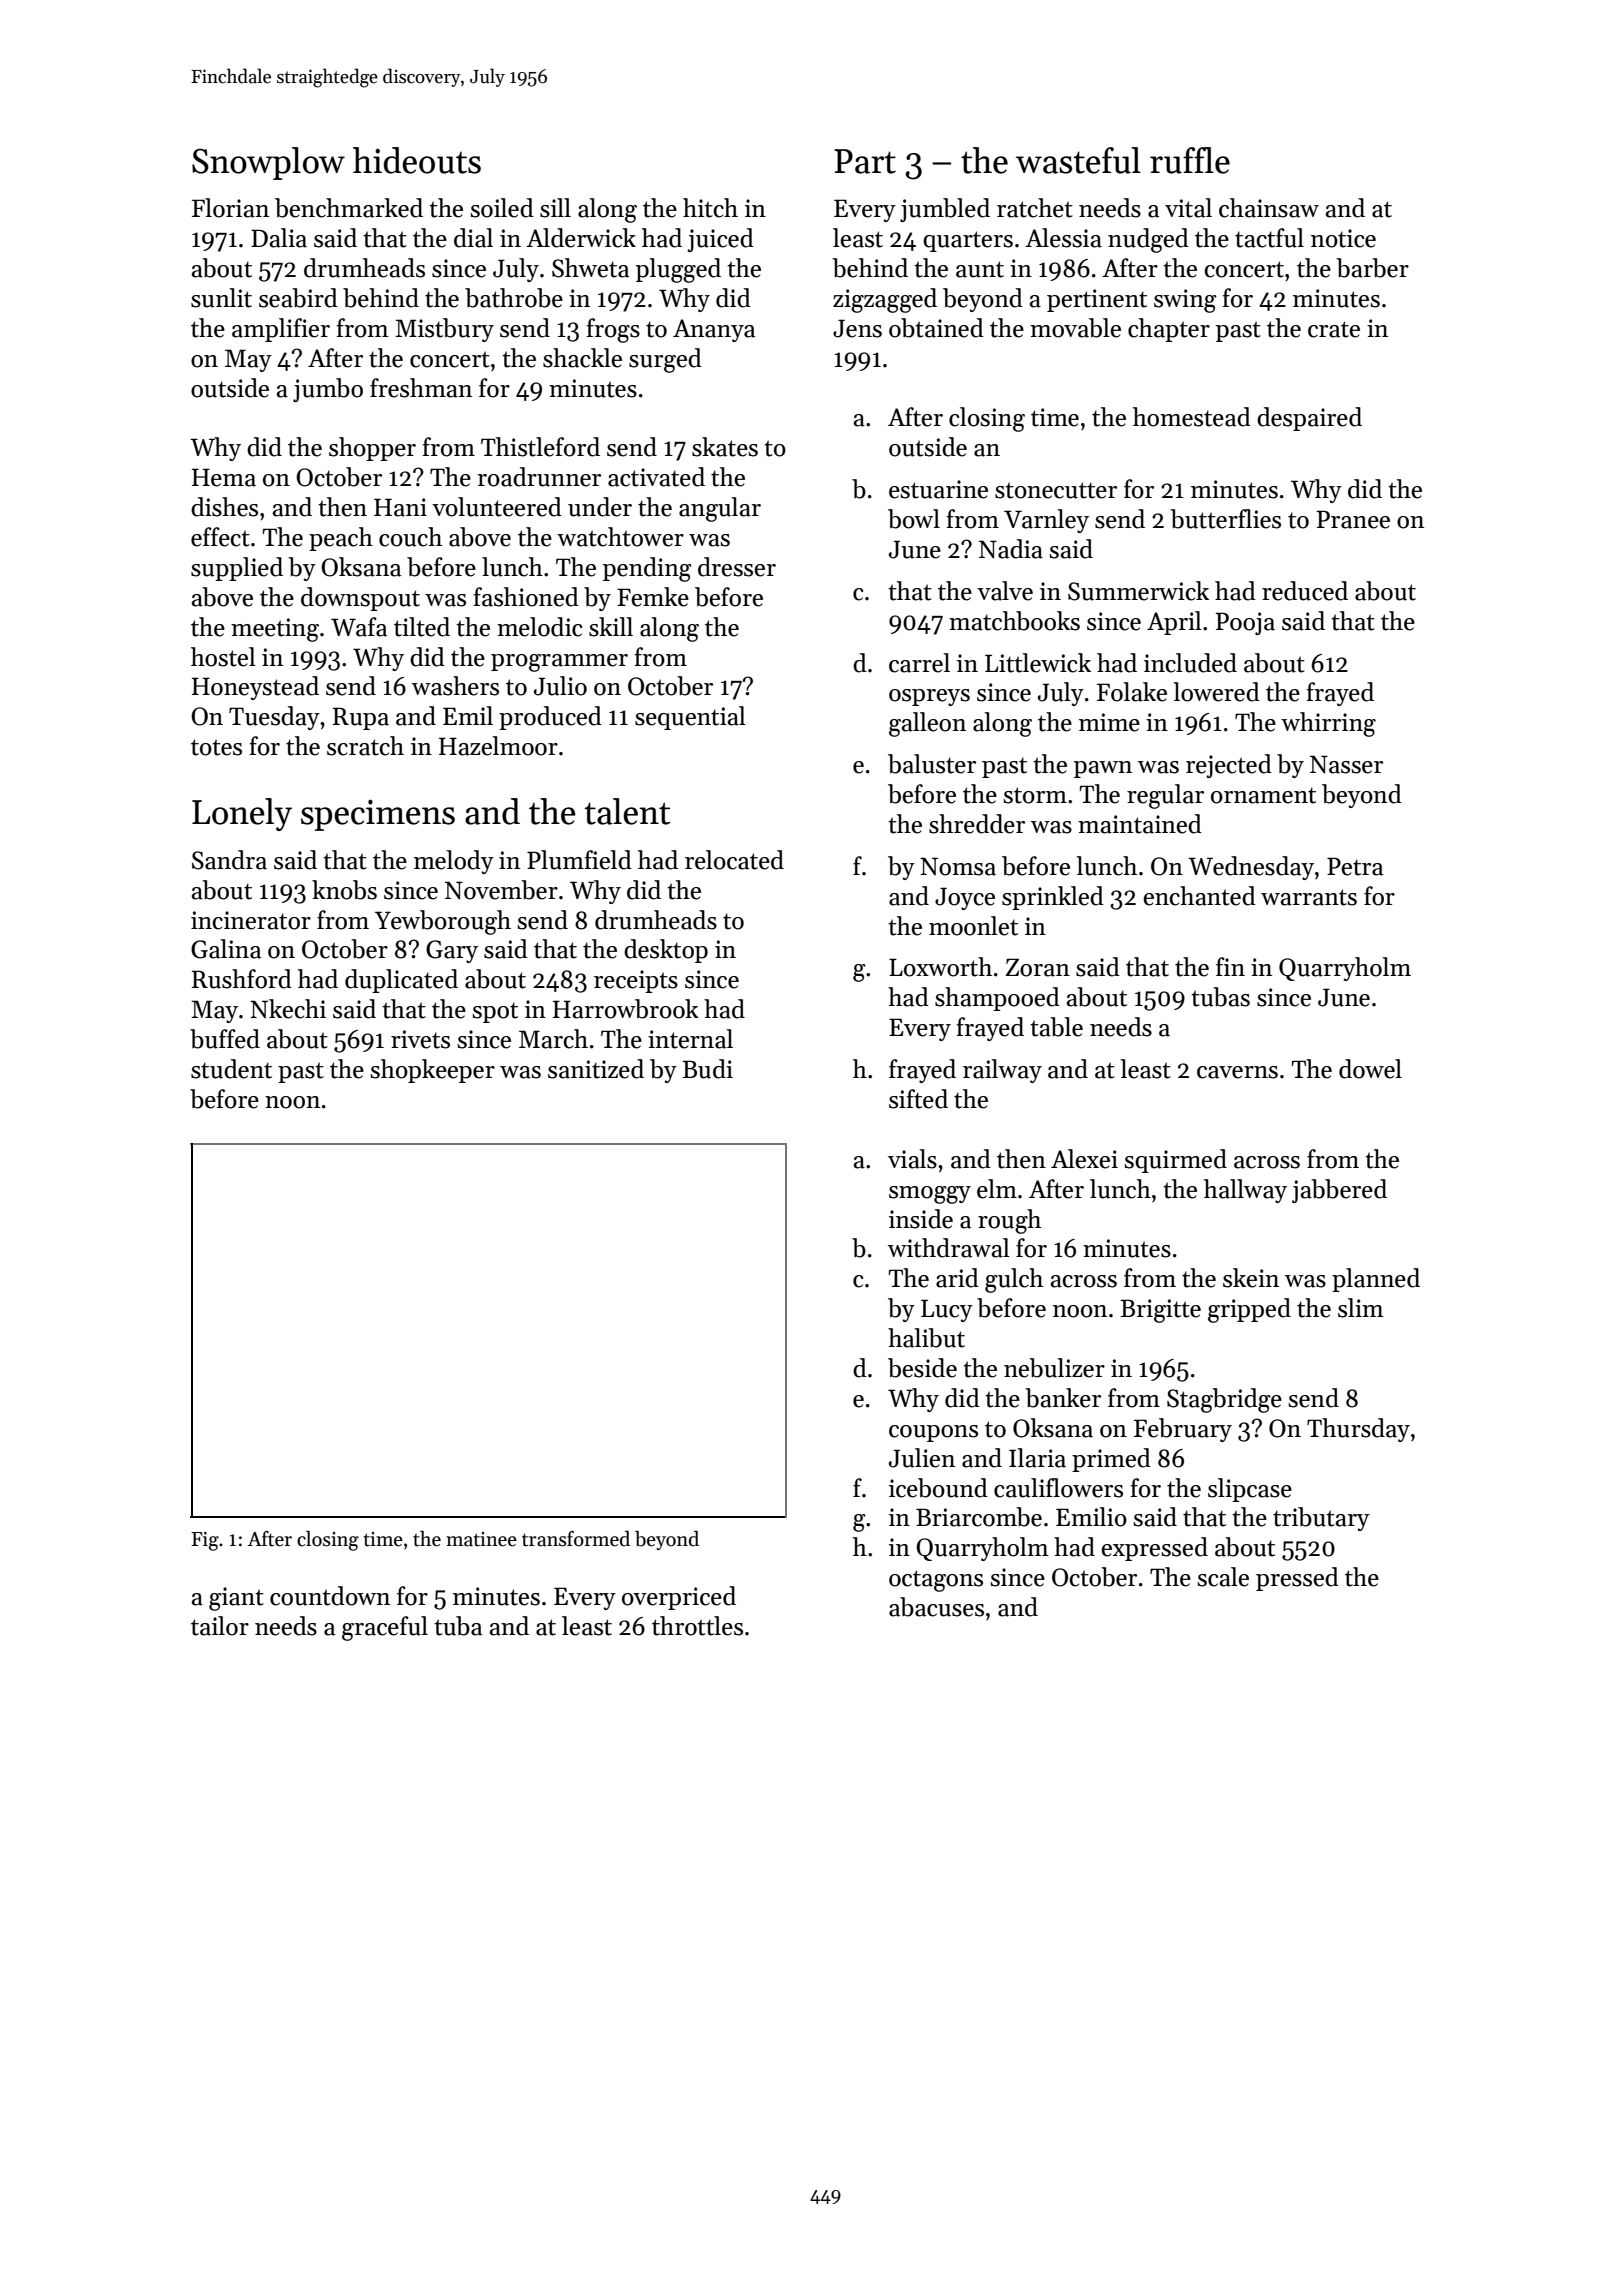  What do you see at coordinates (1321, 1519) in the screenshot?
I see `tributary` at bounding box center [1321, 1519].
